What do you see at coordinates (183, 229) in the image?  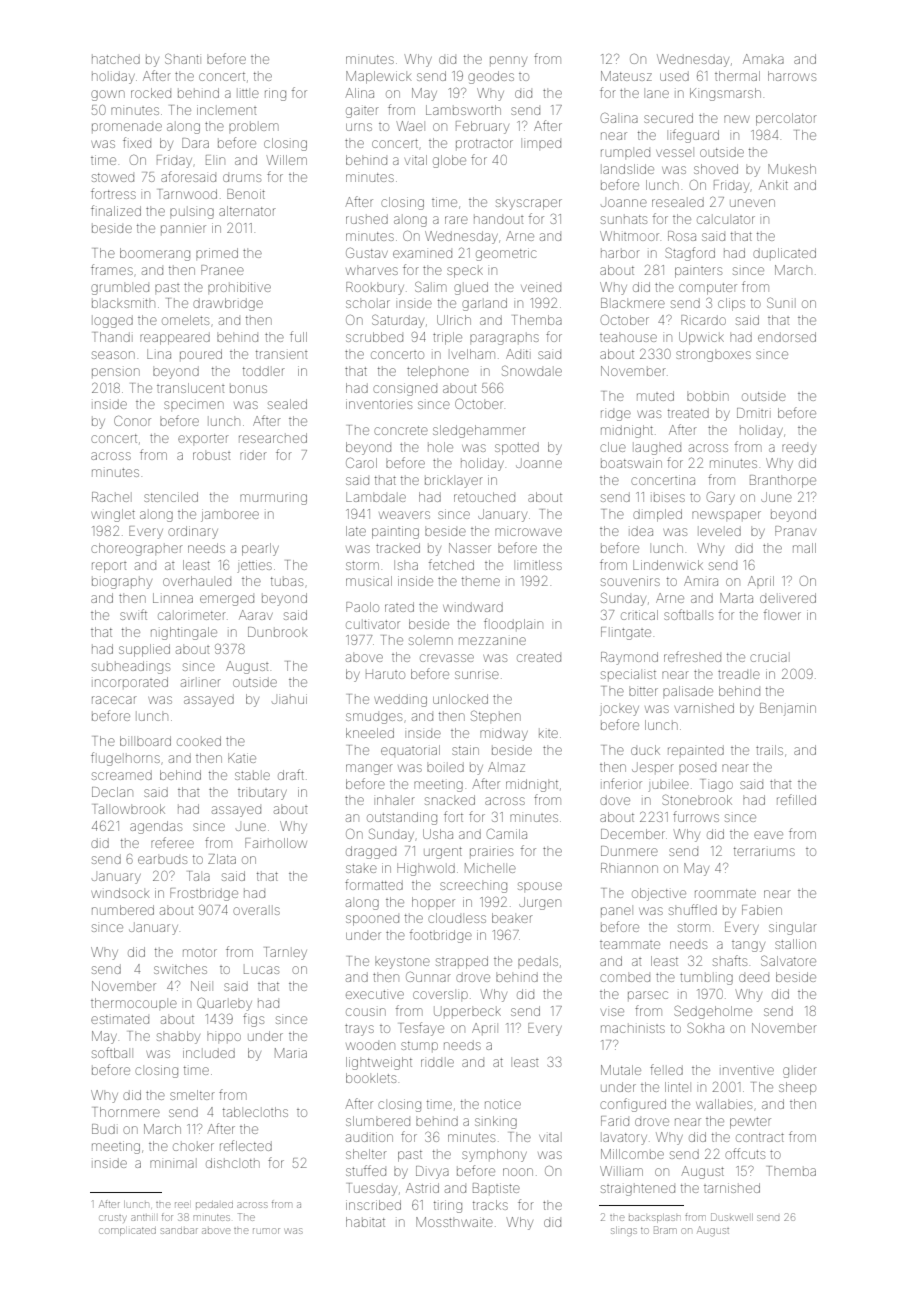 I see `pannier` at bounding box center [183, 229].
